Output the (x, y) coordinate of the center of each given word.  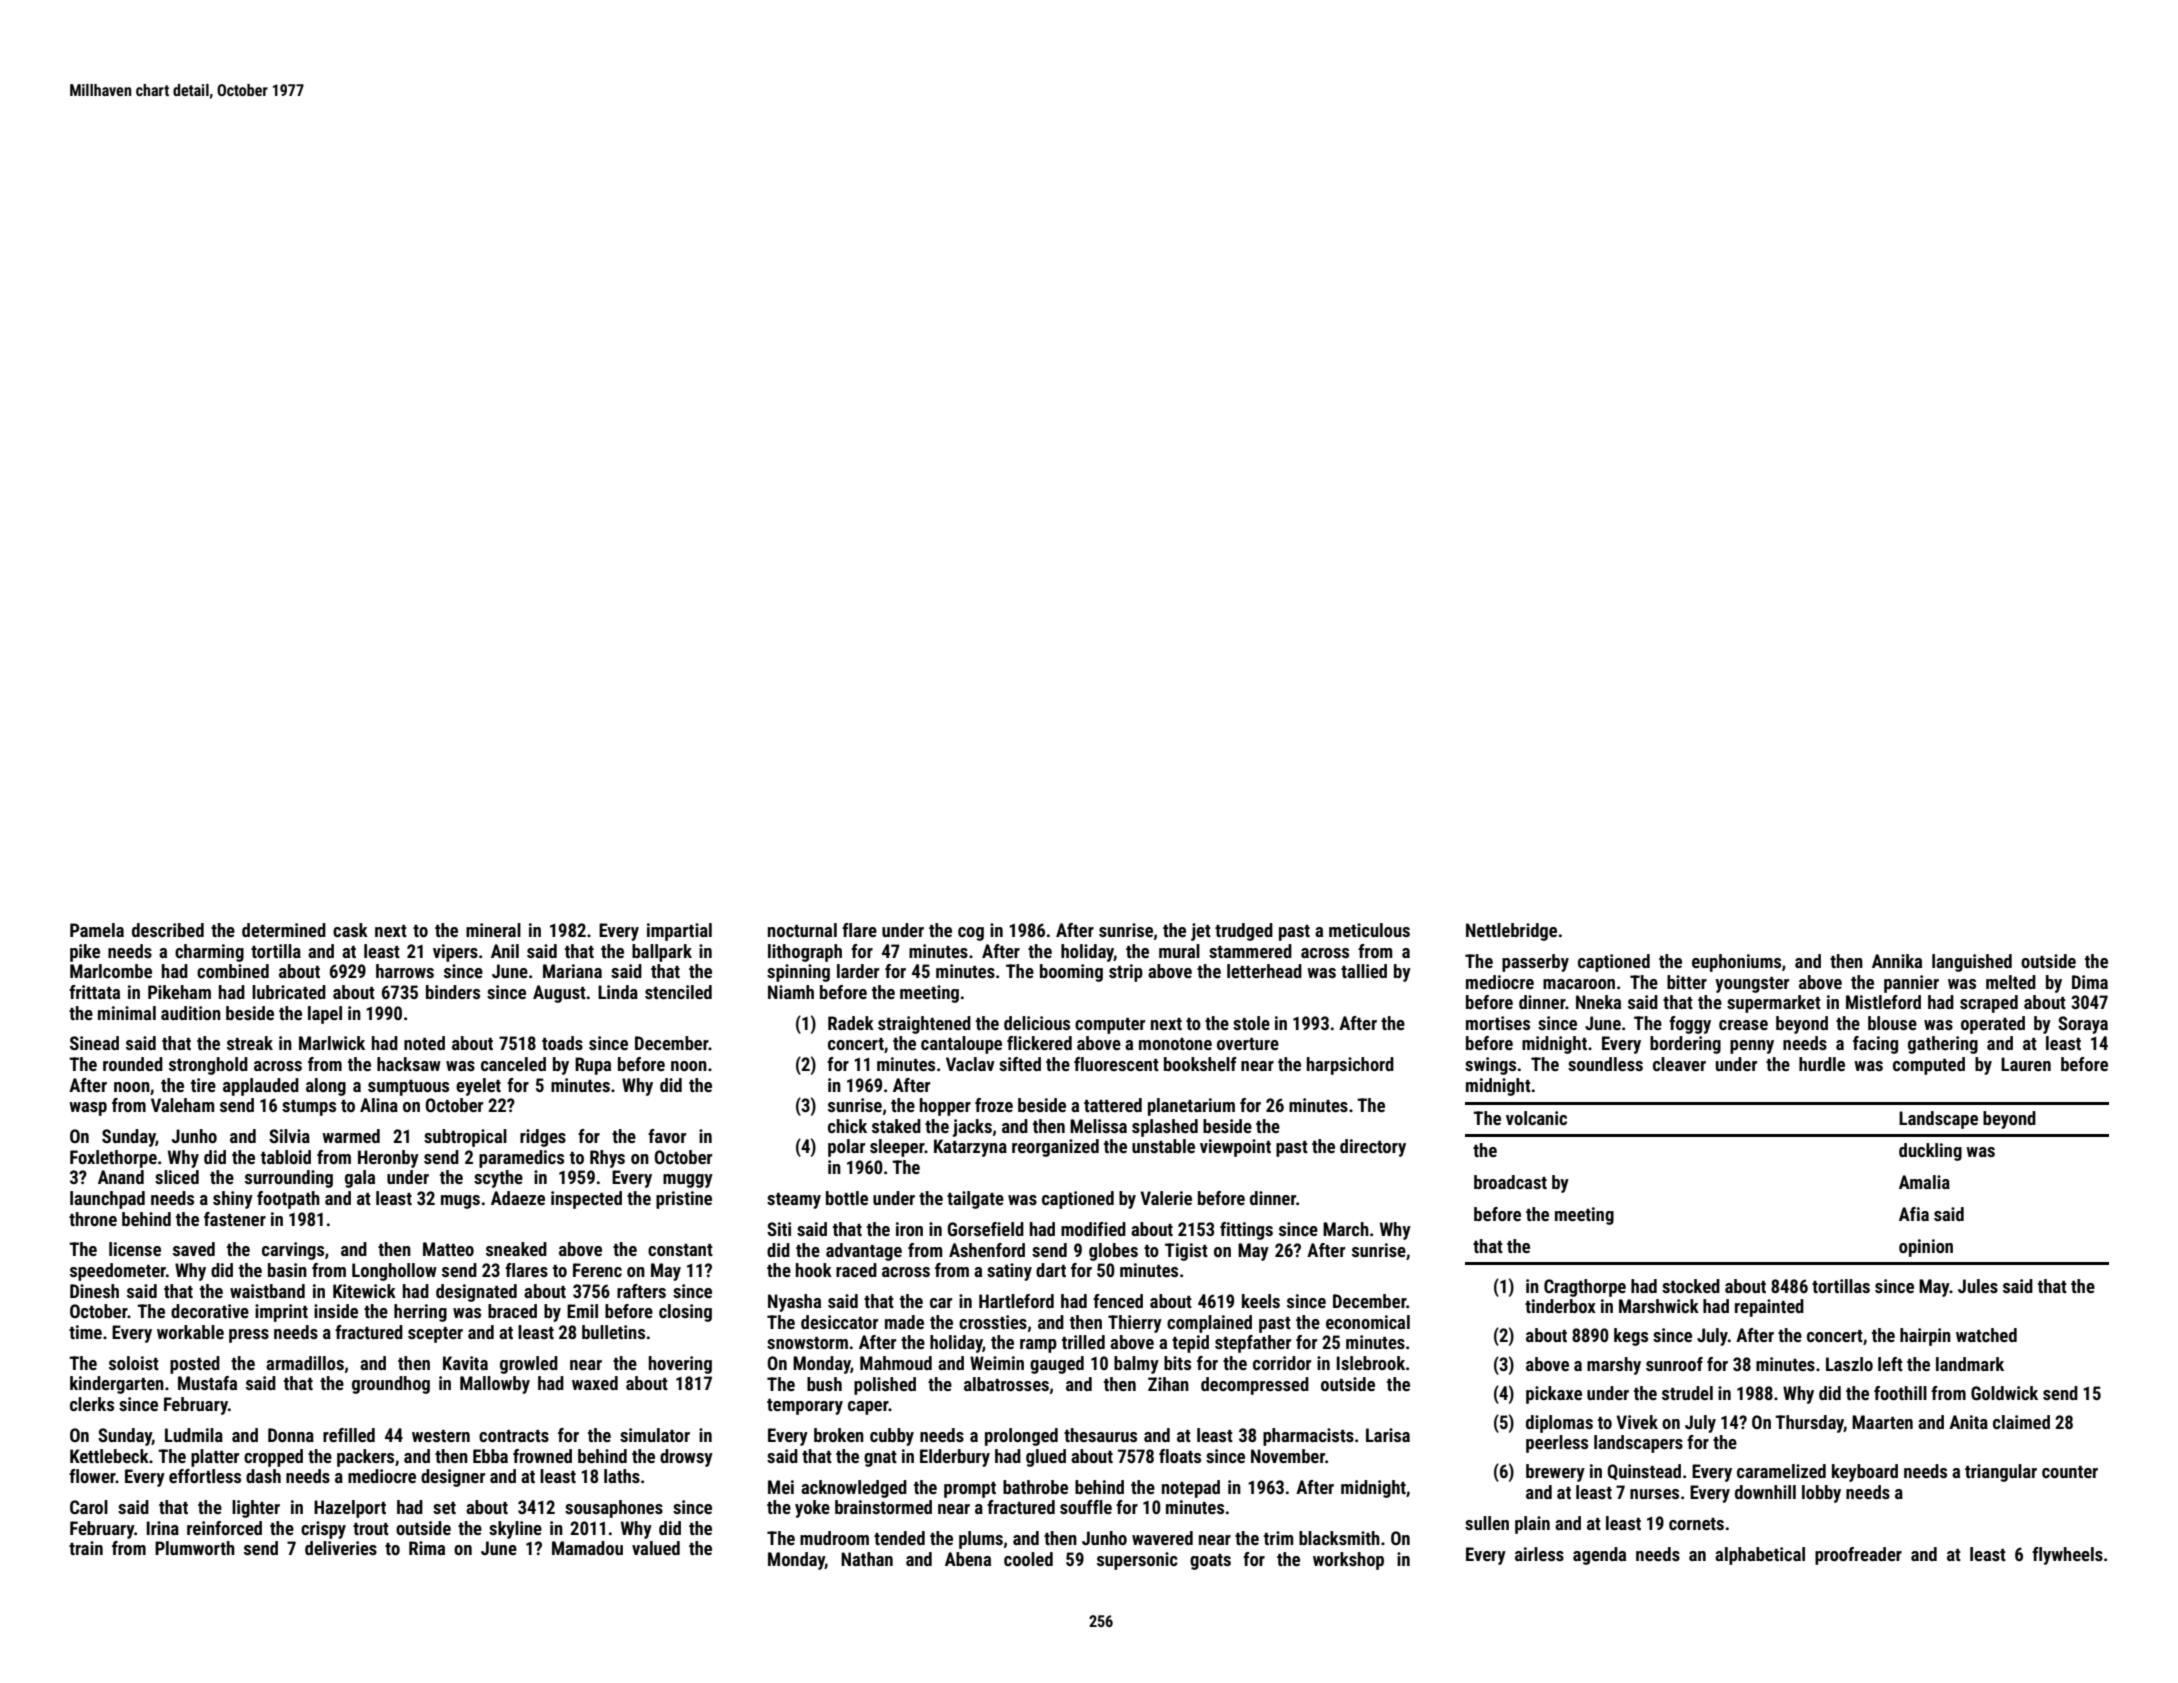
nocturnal (802, 930)
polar (846, 1148)
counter (2070, 1472)
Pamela (97, 930)
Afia (1914, 1214)
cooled (1028, 1559)
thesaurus (1100, 1435)
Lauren (2026, 1064)
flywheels (2067, 1556)
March (1346, 1229)
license (135, 1249)
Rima (427, 1548)
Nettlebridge (1511, 932)
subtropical (465, 1138)
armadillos (305, 1363)
